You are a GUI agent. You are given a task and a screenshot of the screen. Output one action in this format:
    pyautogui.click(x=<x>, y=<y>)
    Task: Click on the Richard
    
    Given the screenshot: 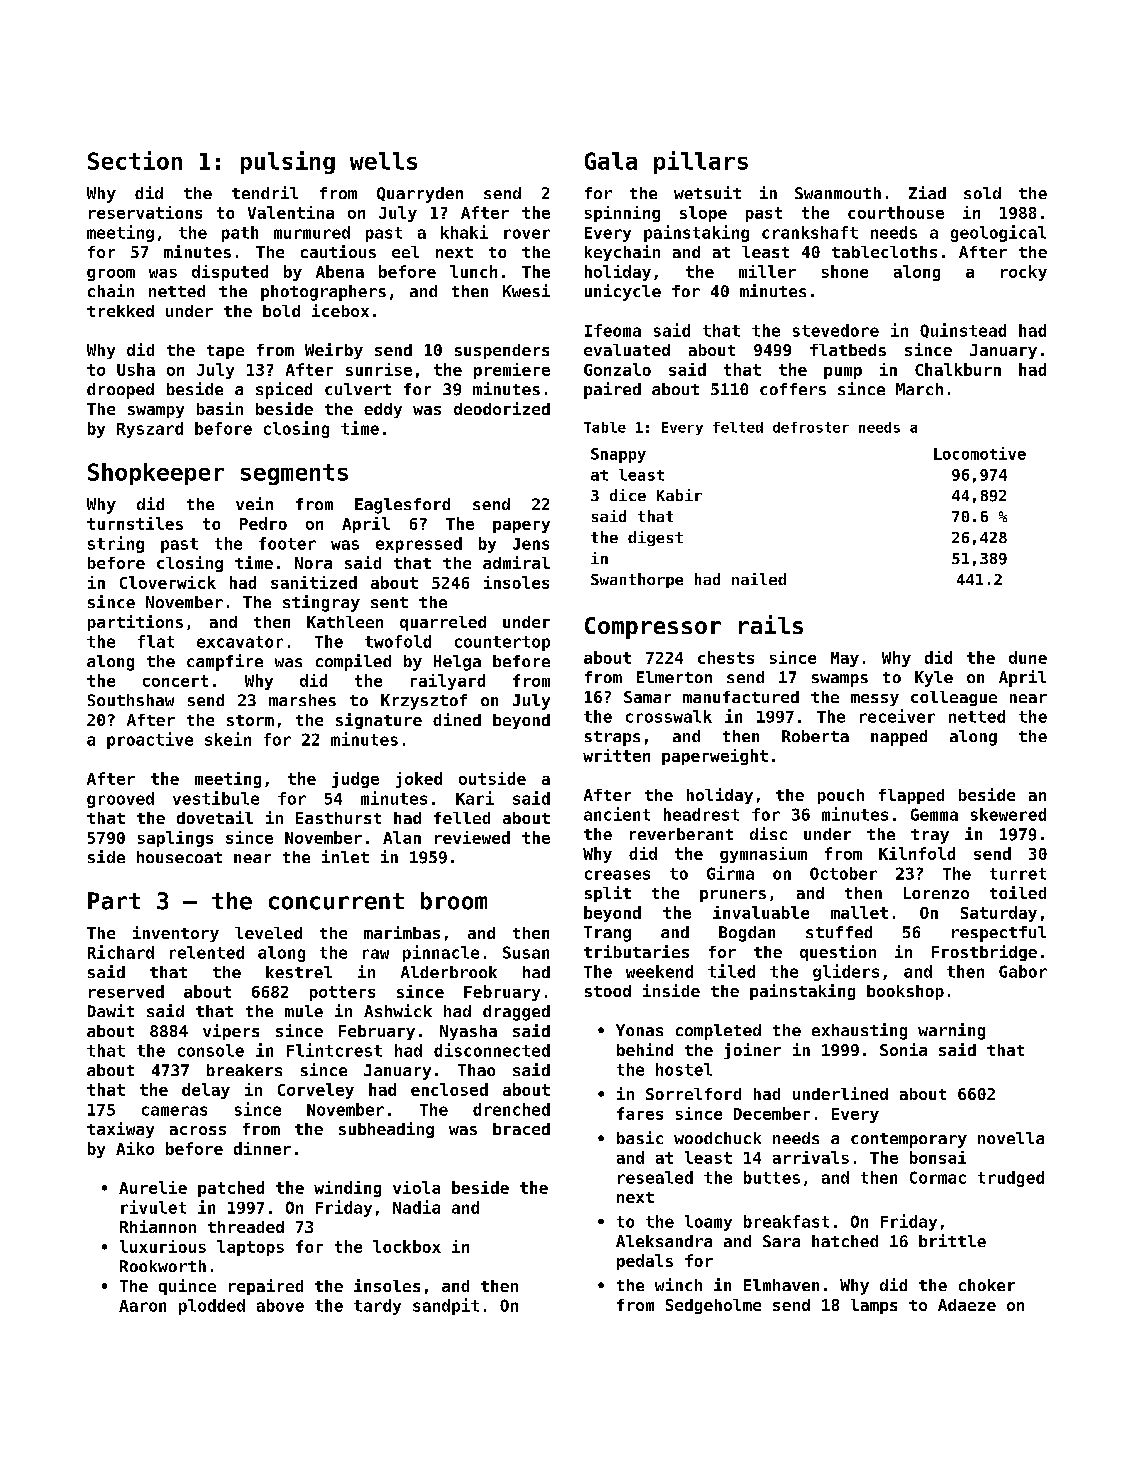 What is the action you would take?
    pyautogui.click(x=121, y=952)
